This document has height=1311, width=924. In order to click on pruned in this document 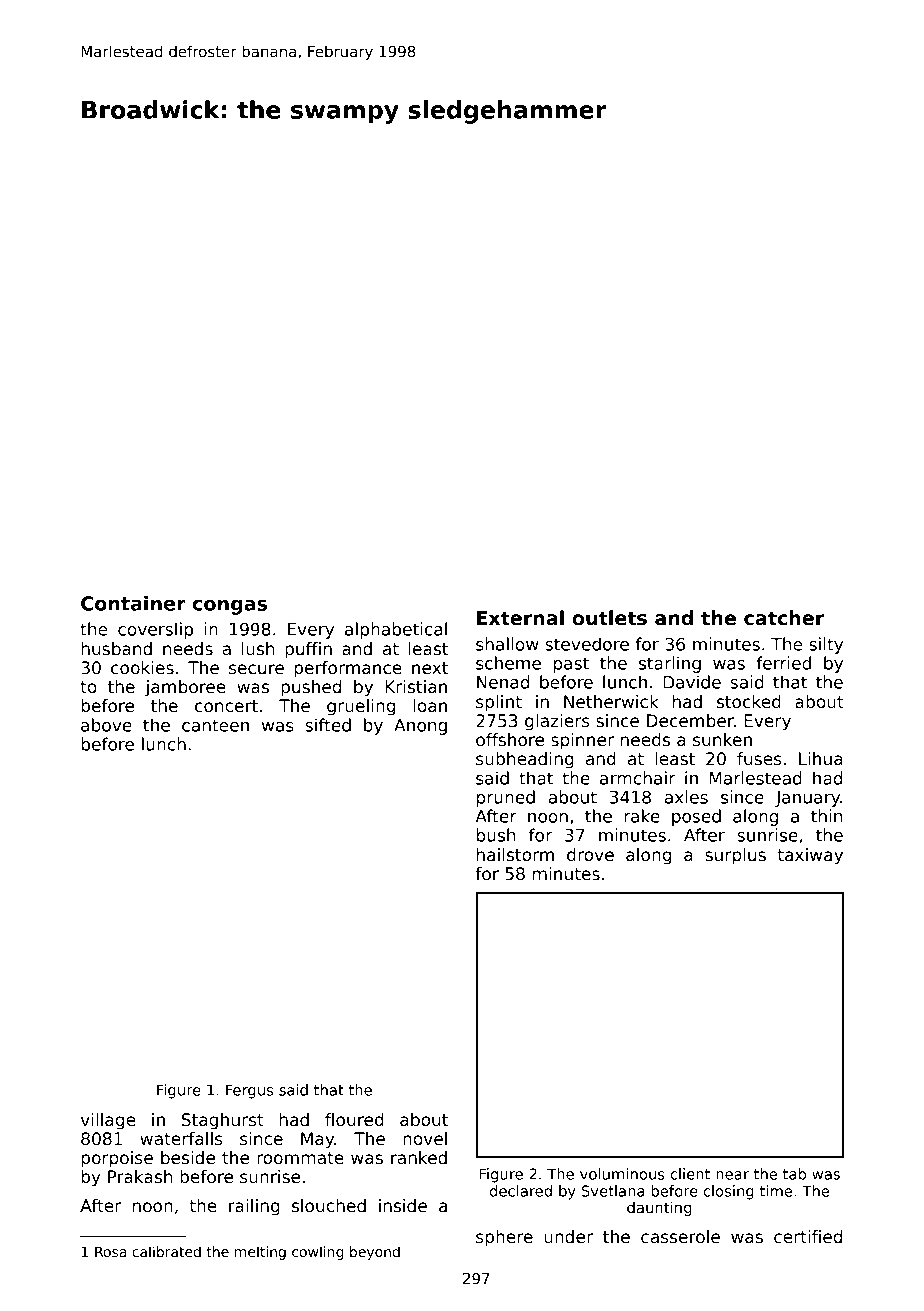, I will do `click(506, 798)`.
